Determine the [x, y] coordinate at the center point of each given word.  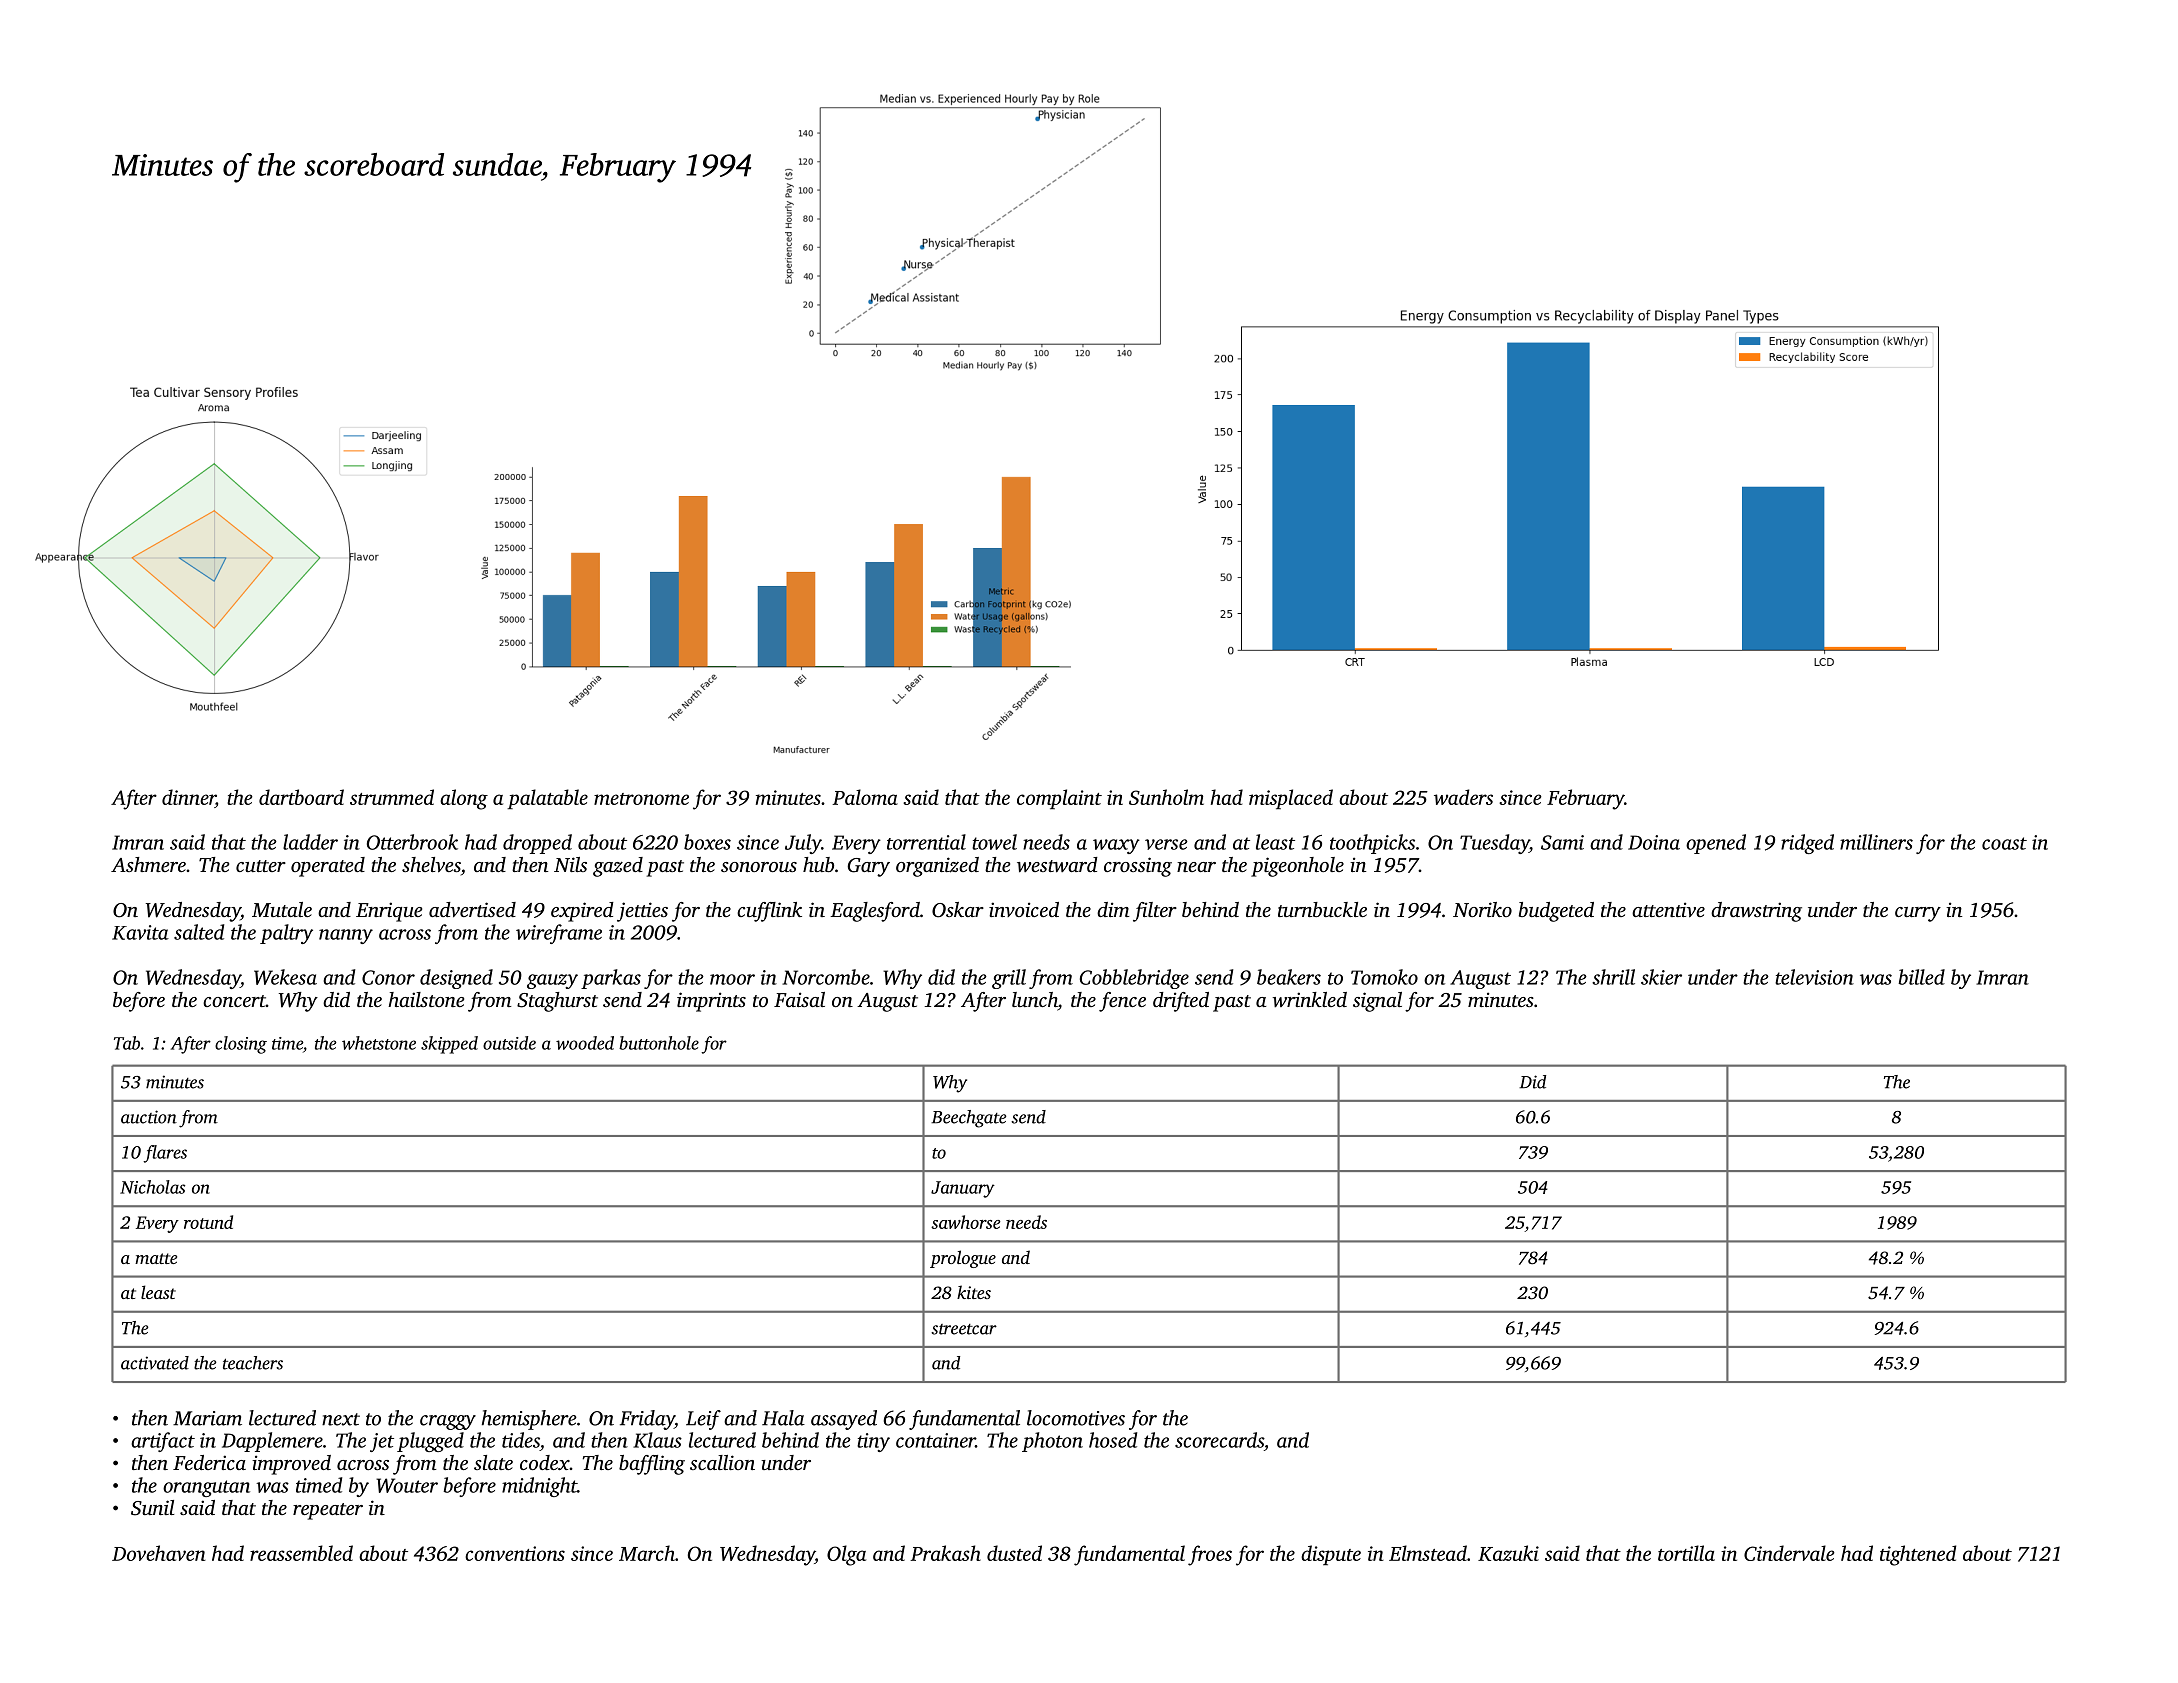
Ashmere [148, 864]
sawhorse [966, 1222]
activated [155, 1363]
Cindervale [1789, 1553]
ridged [1807, 844]
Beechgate [968, 1119]
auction [149, 1117]
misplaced [1291, 799]
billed [1921, 977]
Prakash [945, 1553]
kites [974, 1292]
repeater [328, 1511]
